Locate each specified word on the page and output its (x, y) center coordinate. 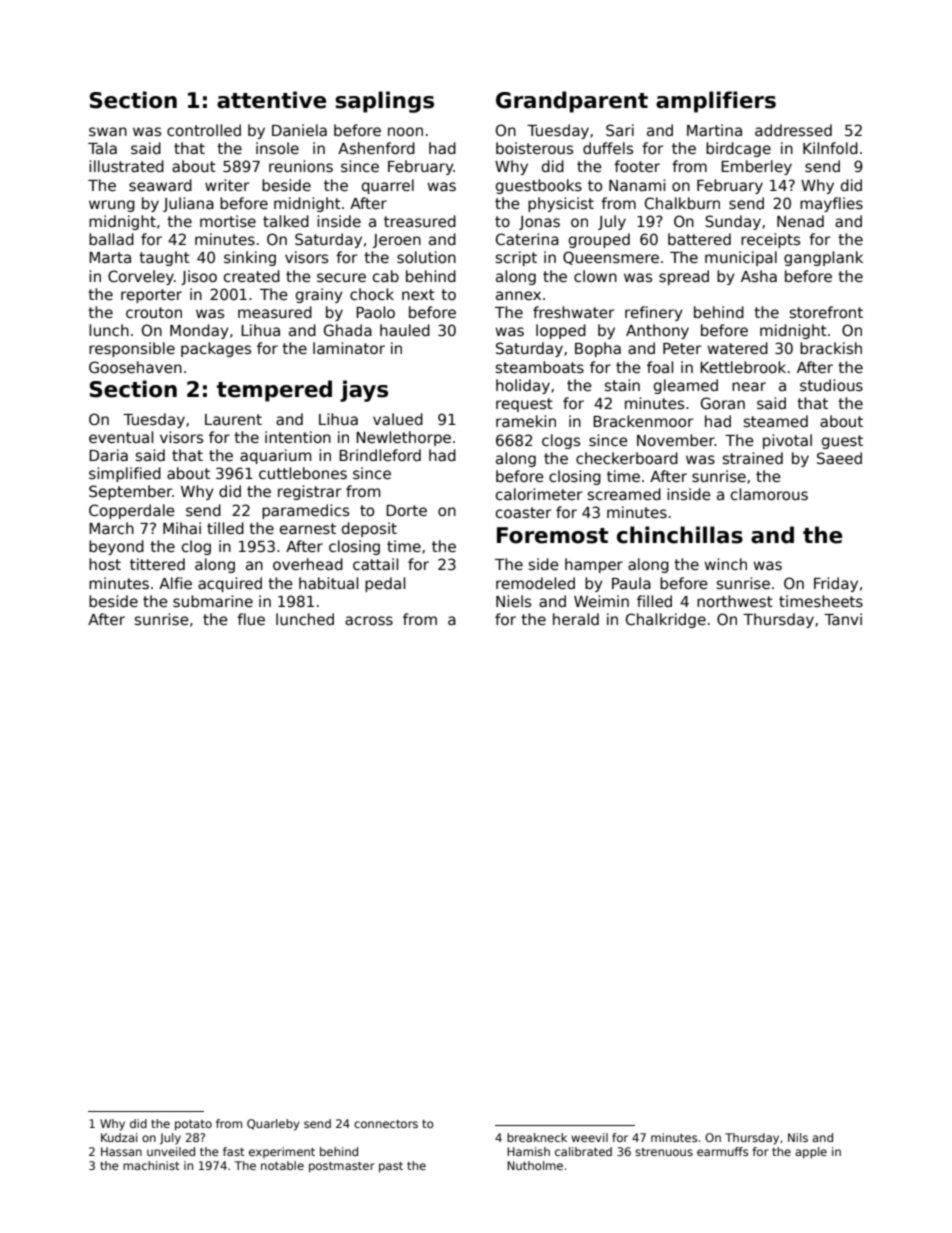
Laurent (233, 419)
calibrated (583, 1151)
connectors (386, 1124)
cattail (375, 564)
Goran (723, 403)
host (105, 564)
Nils (798, 1137)
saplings (384, 102)
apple (811, 1153)
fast (234, 1151)
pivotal (787, 441)
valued (398, 419)
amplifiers (716, 102)
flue (251, 619)
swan (108, 131)
